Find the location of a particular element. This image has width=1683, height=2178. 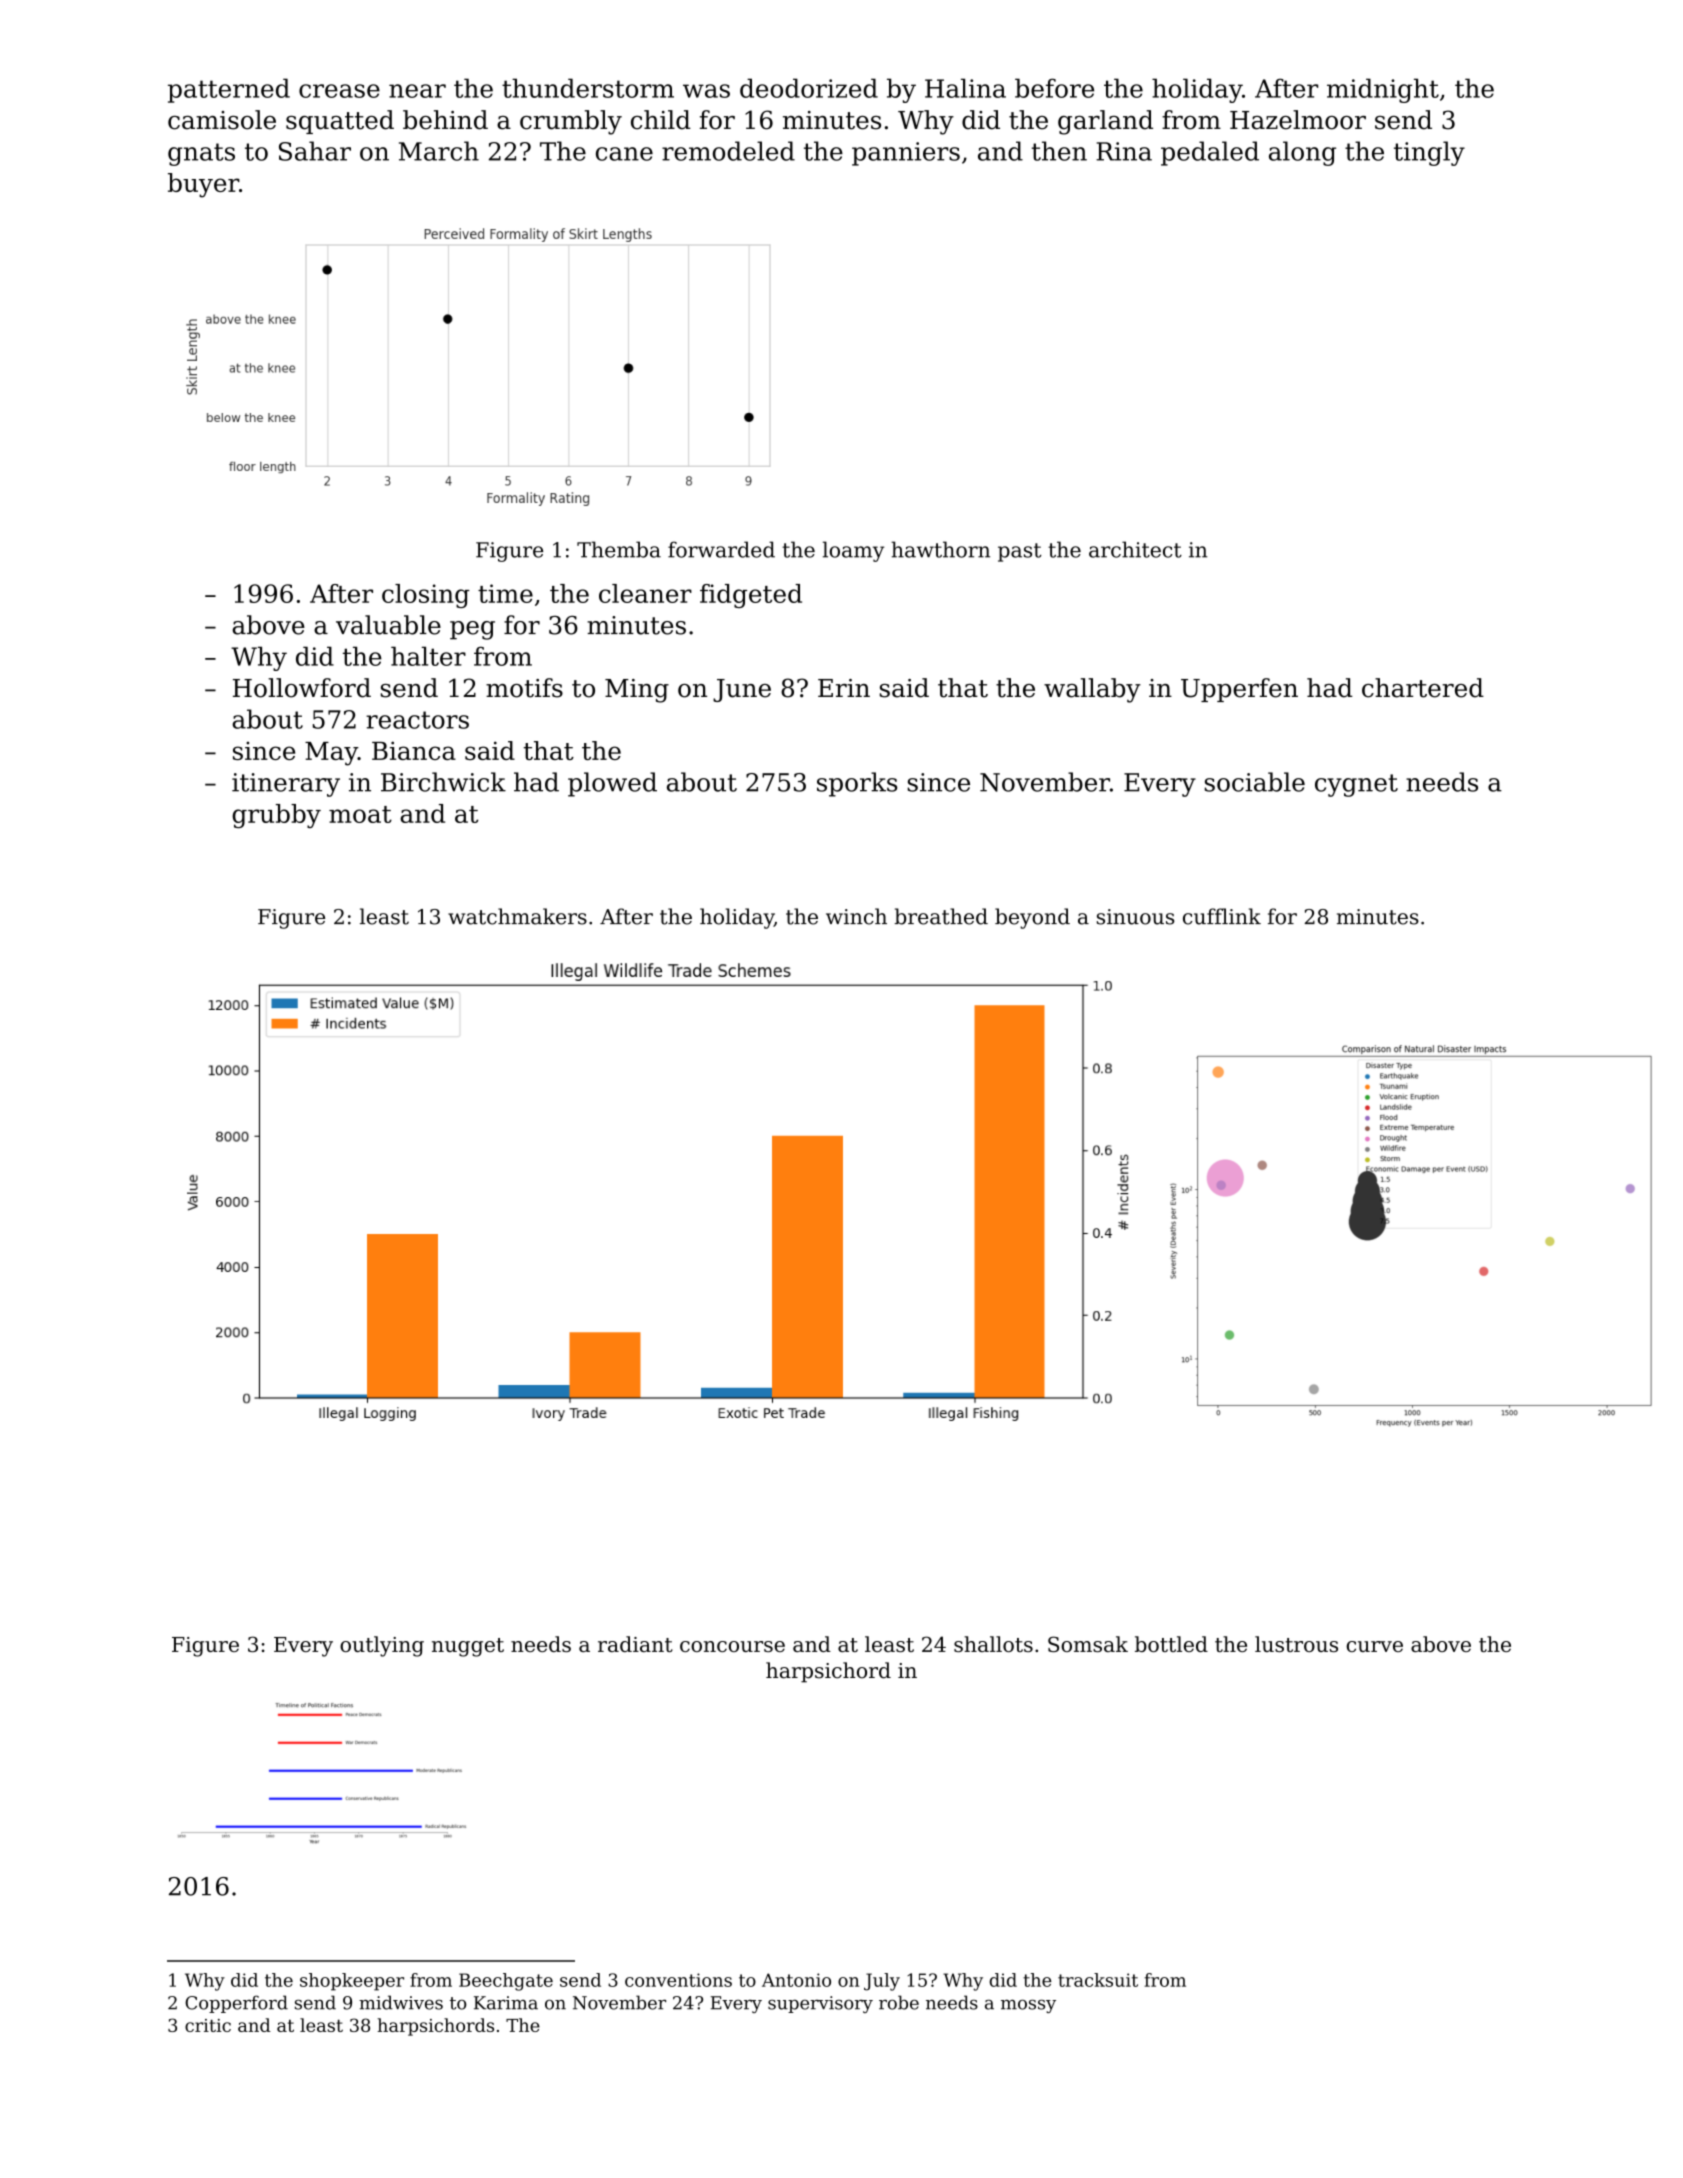

deodorized is located at coordinates (809, 88).
